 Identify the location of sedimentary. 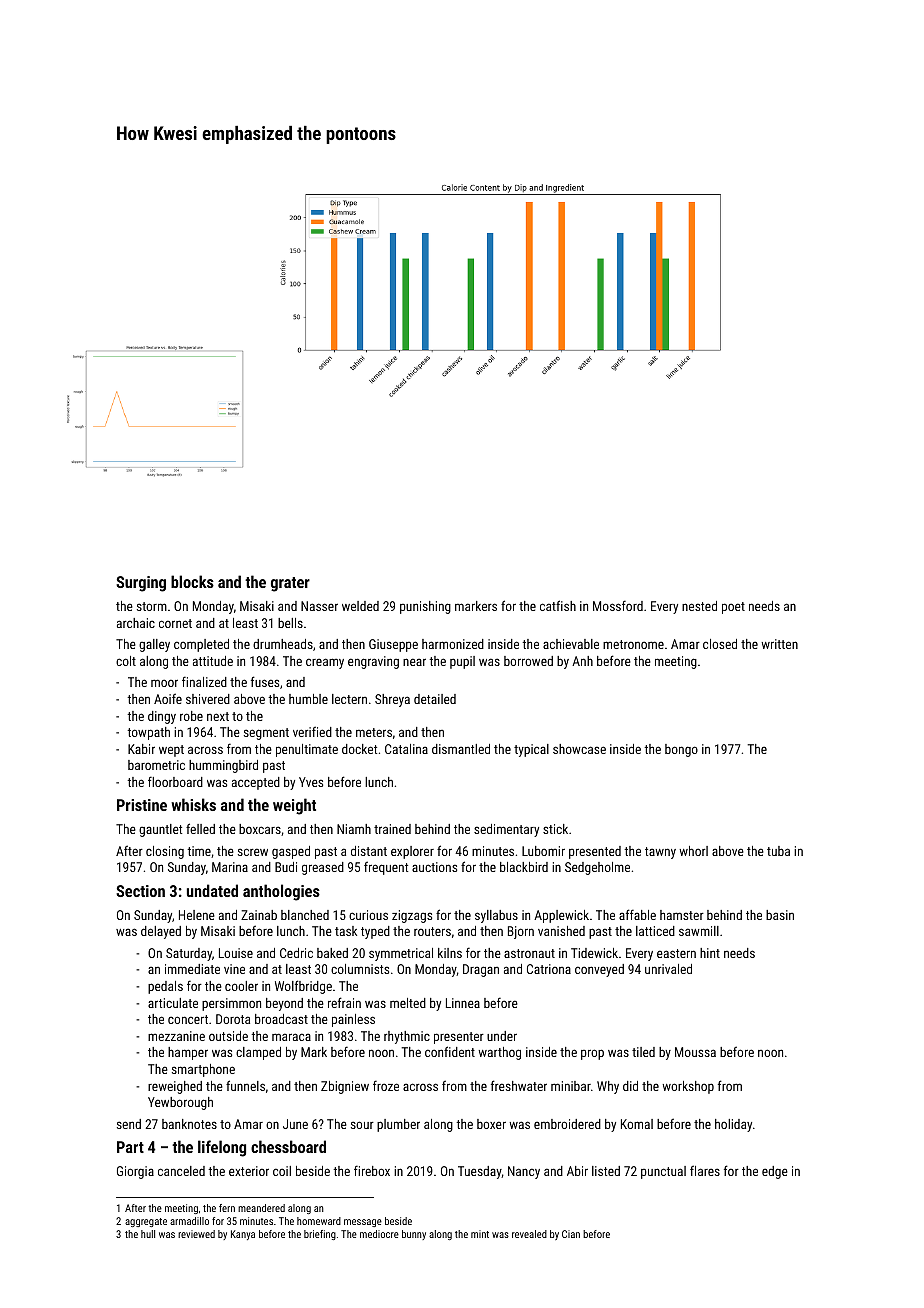
(506, 830).
